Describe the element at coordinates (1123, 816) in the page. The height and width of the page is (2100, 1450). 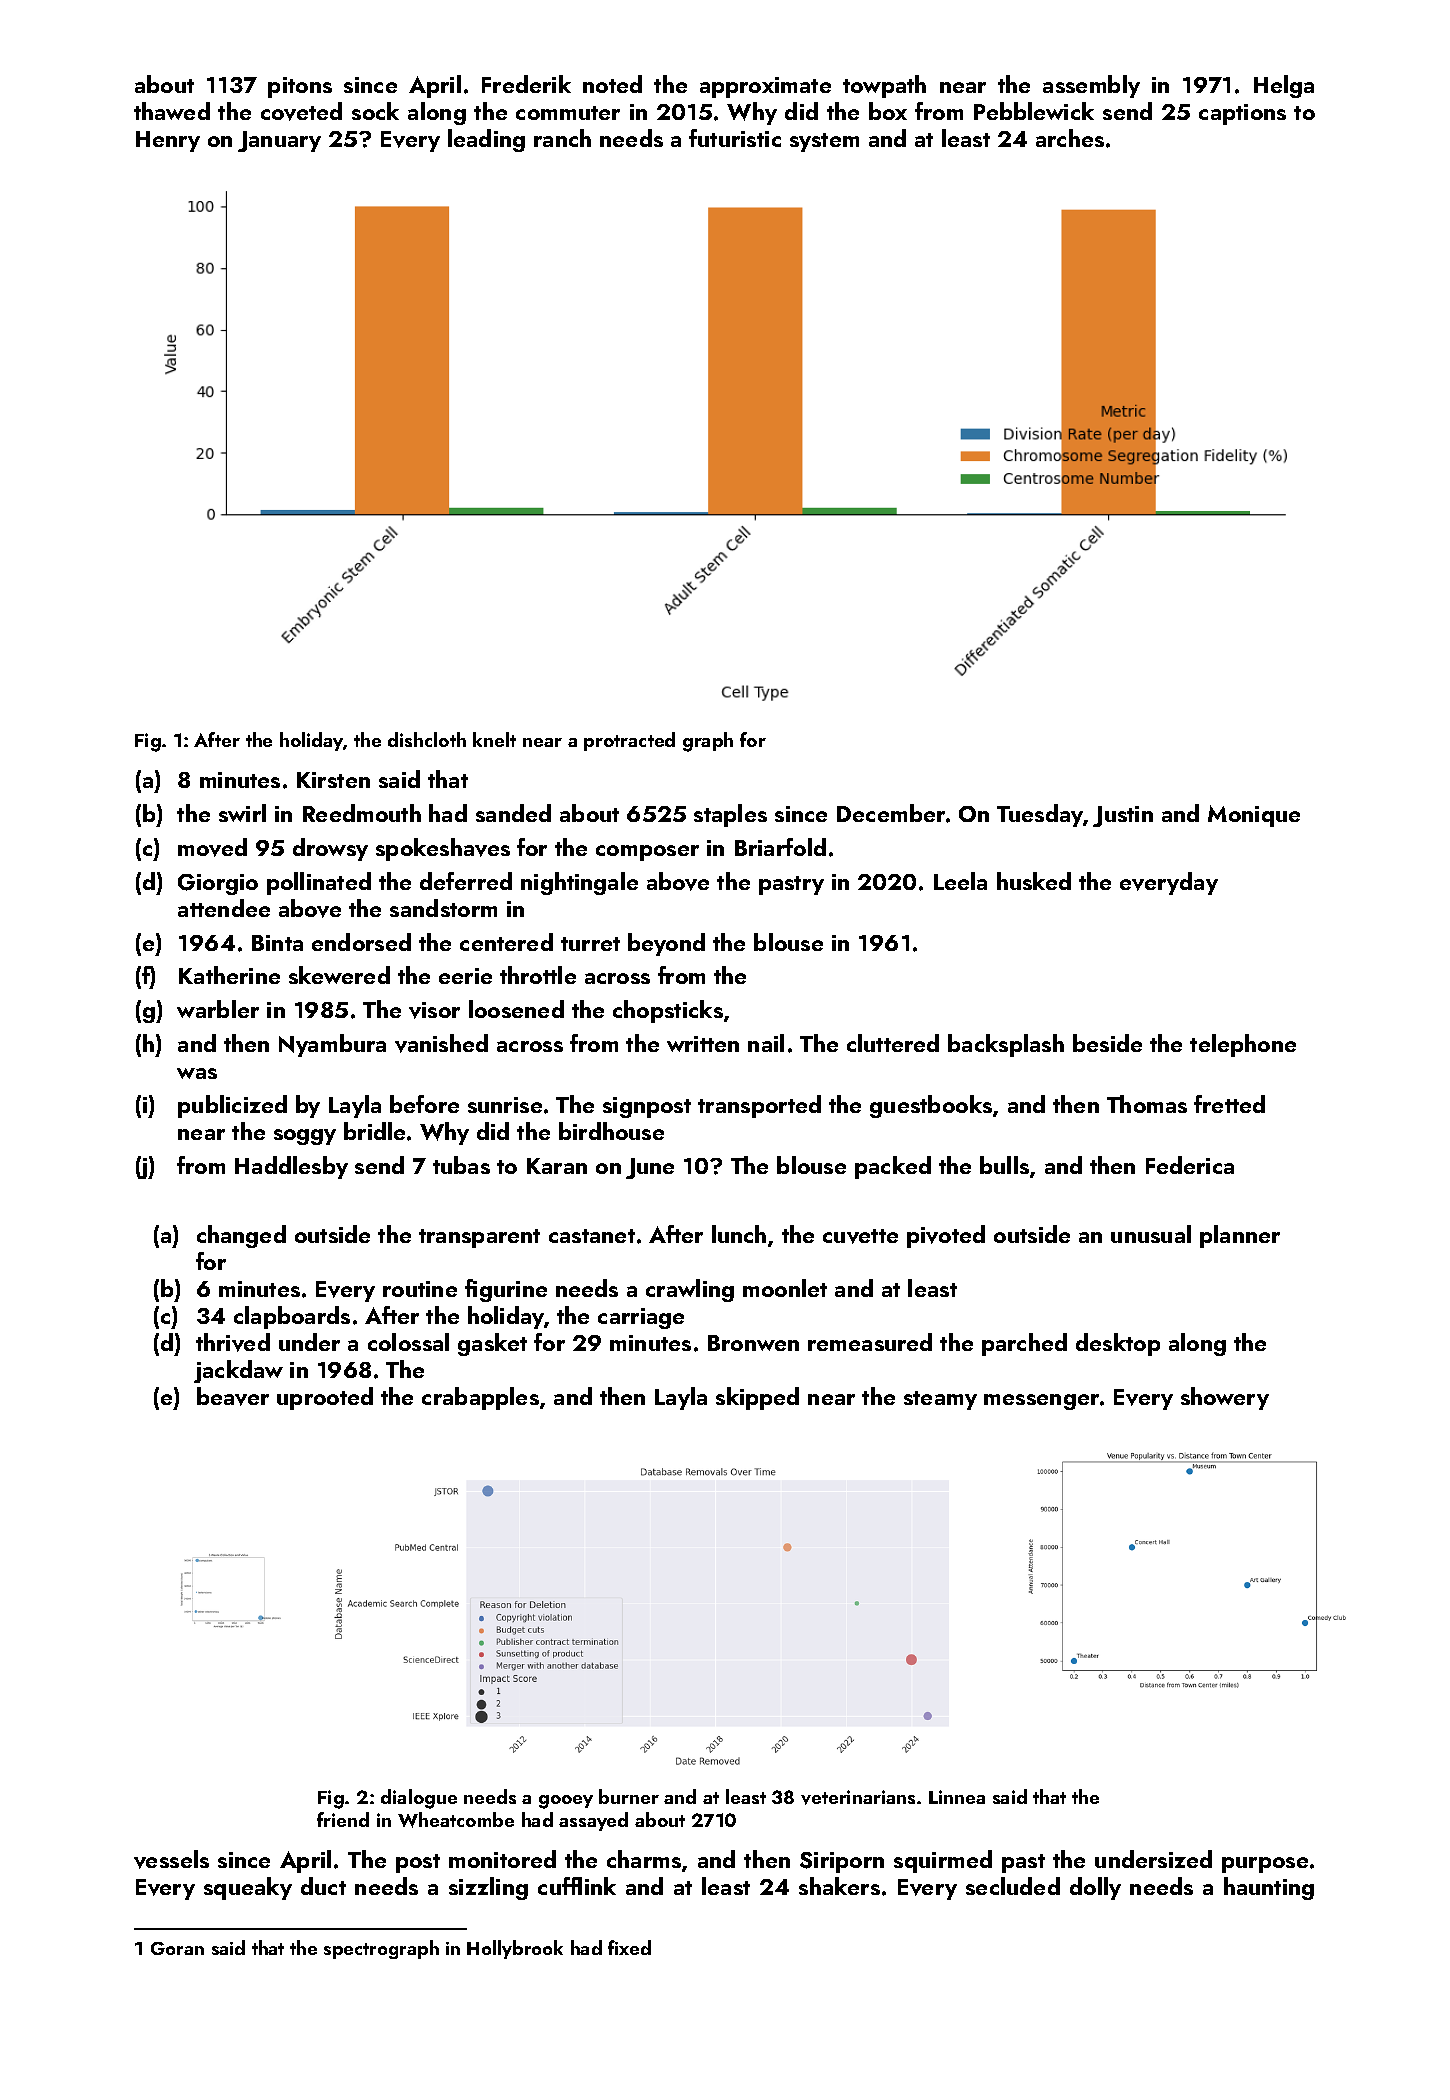
I see `Justin` at that location.
